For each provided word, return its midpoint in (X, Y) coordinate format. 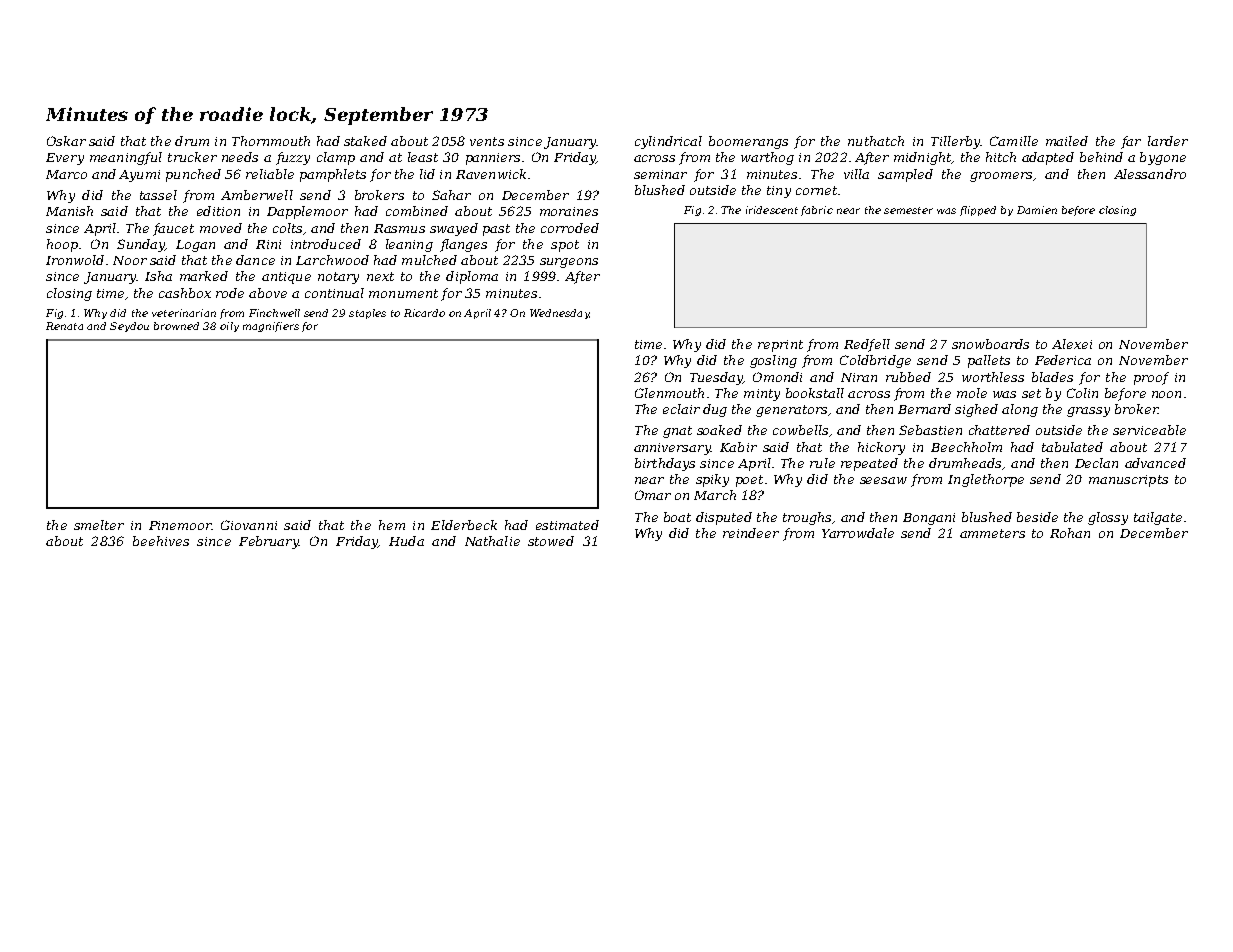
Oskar (66, 141)
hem (392, 525)
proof (1151, 378)
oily (229, 327)
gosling (773, 361)
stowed (551, 541)
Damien (1037, 210)
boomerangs (748, 142)
